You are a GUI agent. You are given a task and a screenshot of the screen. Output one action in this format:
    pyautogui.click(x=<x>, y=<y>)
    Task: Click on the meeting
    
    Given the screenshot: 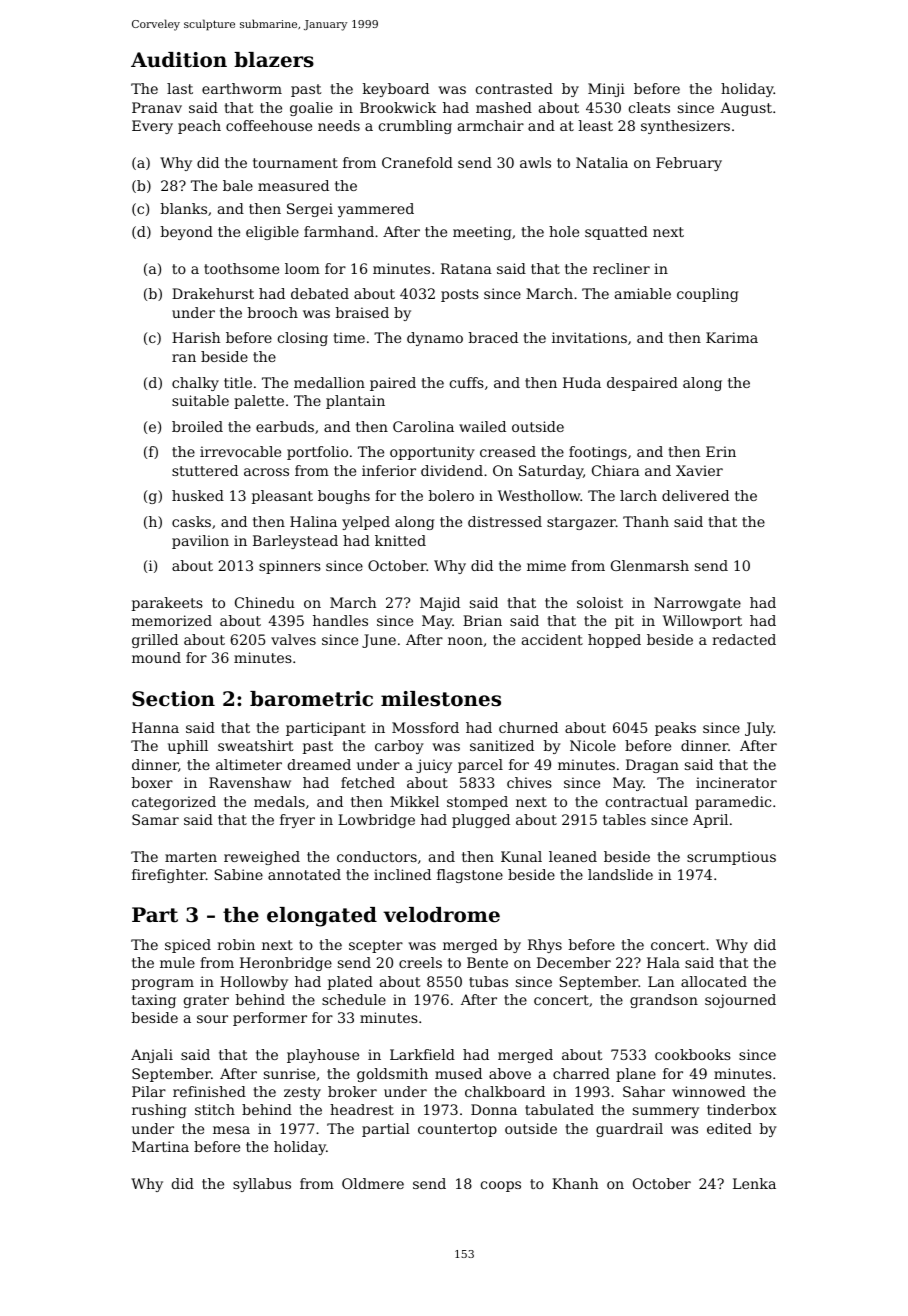 What is the action you would take?
    pyautogui.click(x=482, y=233)
